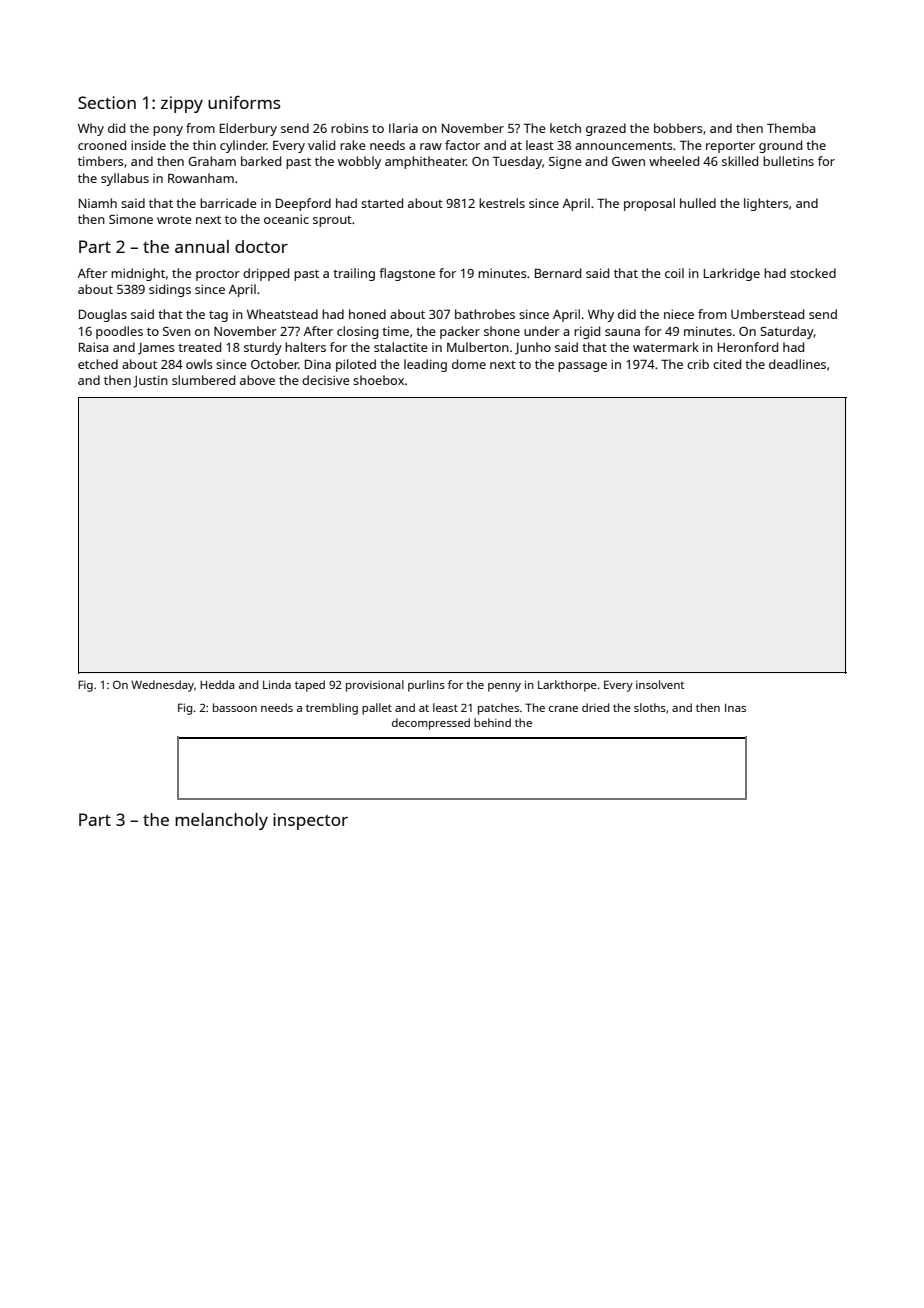 The image size is (924, 1308). I want to click on ground, so click(780, 146).
